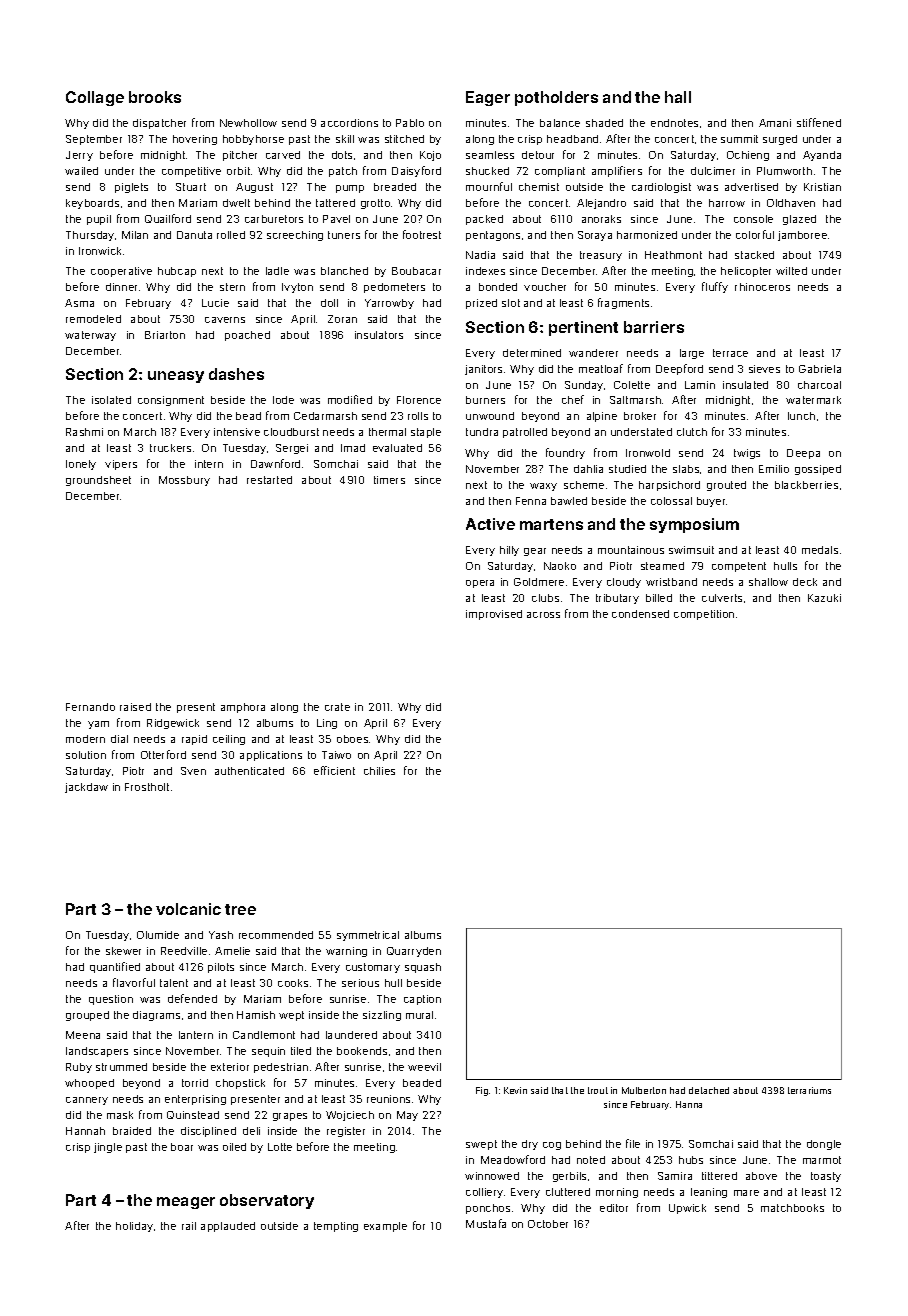 The image size is (908, 1316). What do you see at coordinates (123, 951) in the document?
I see `skewer` at bounding box center [123, 951].
